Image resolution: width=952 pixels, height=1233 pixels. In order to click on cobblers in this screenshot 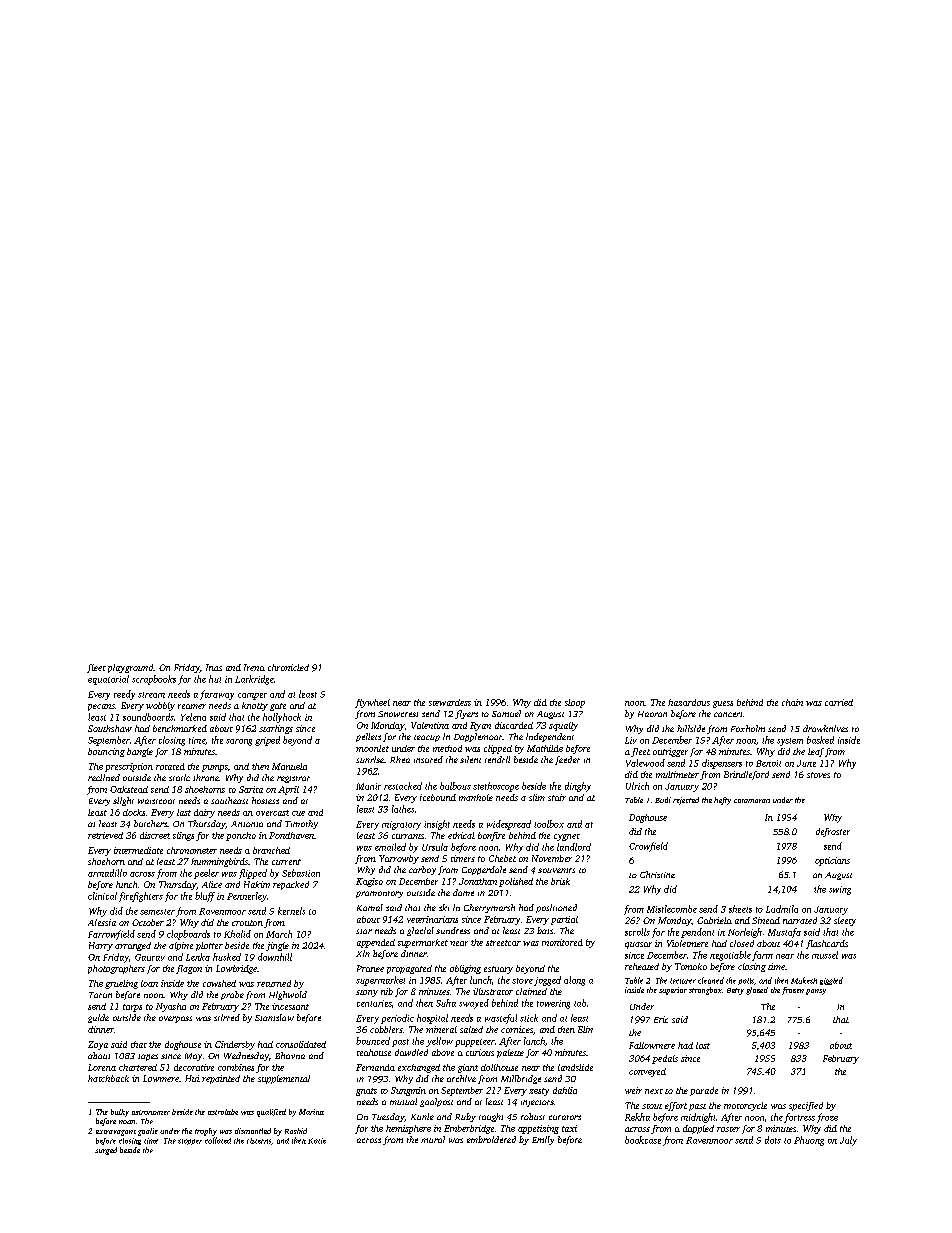, I will do `click(386, 1029)`.
